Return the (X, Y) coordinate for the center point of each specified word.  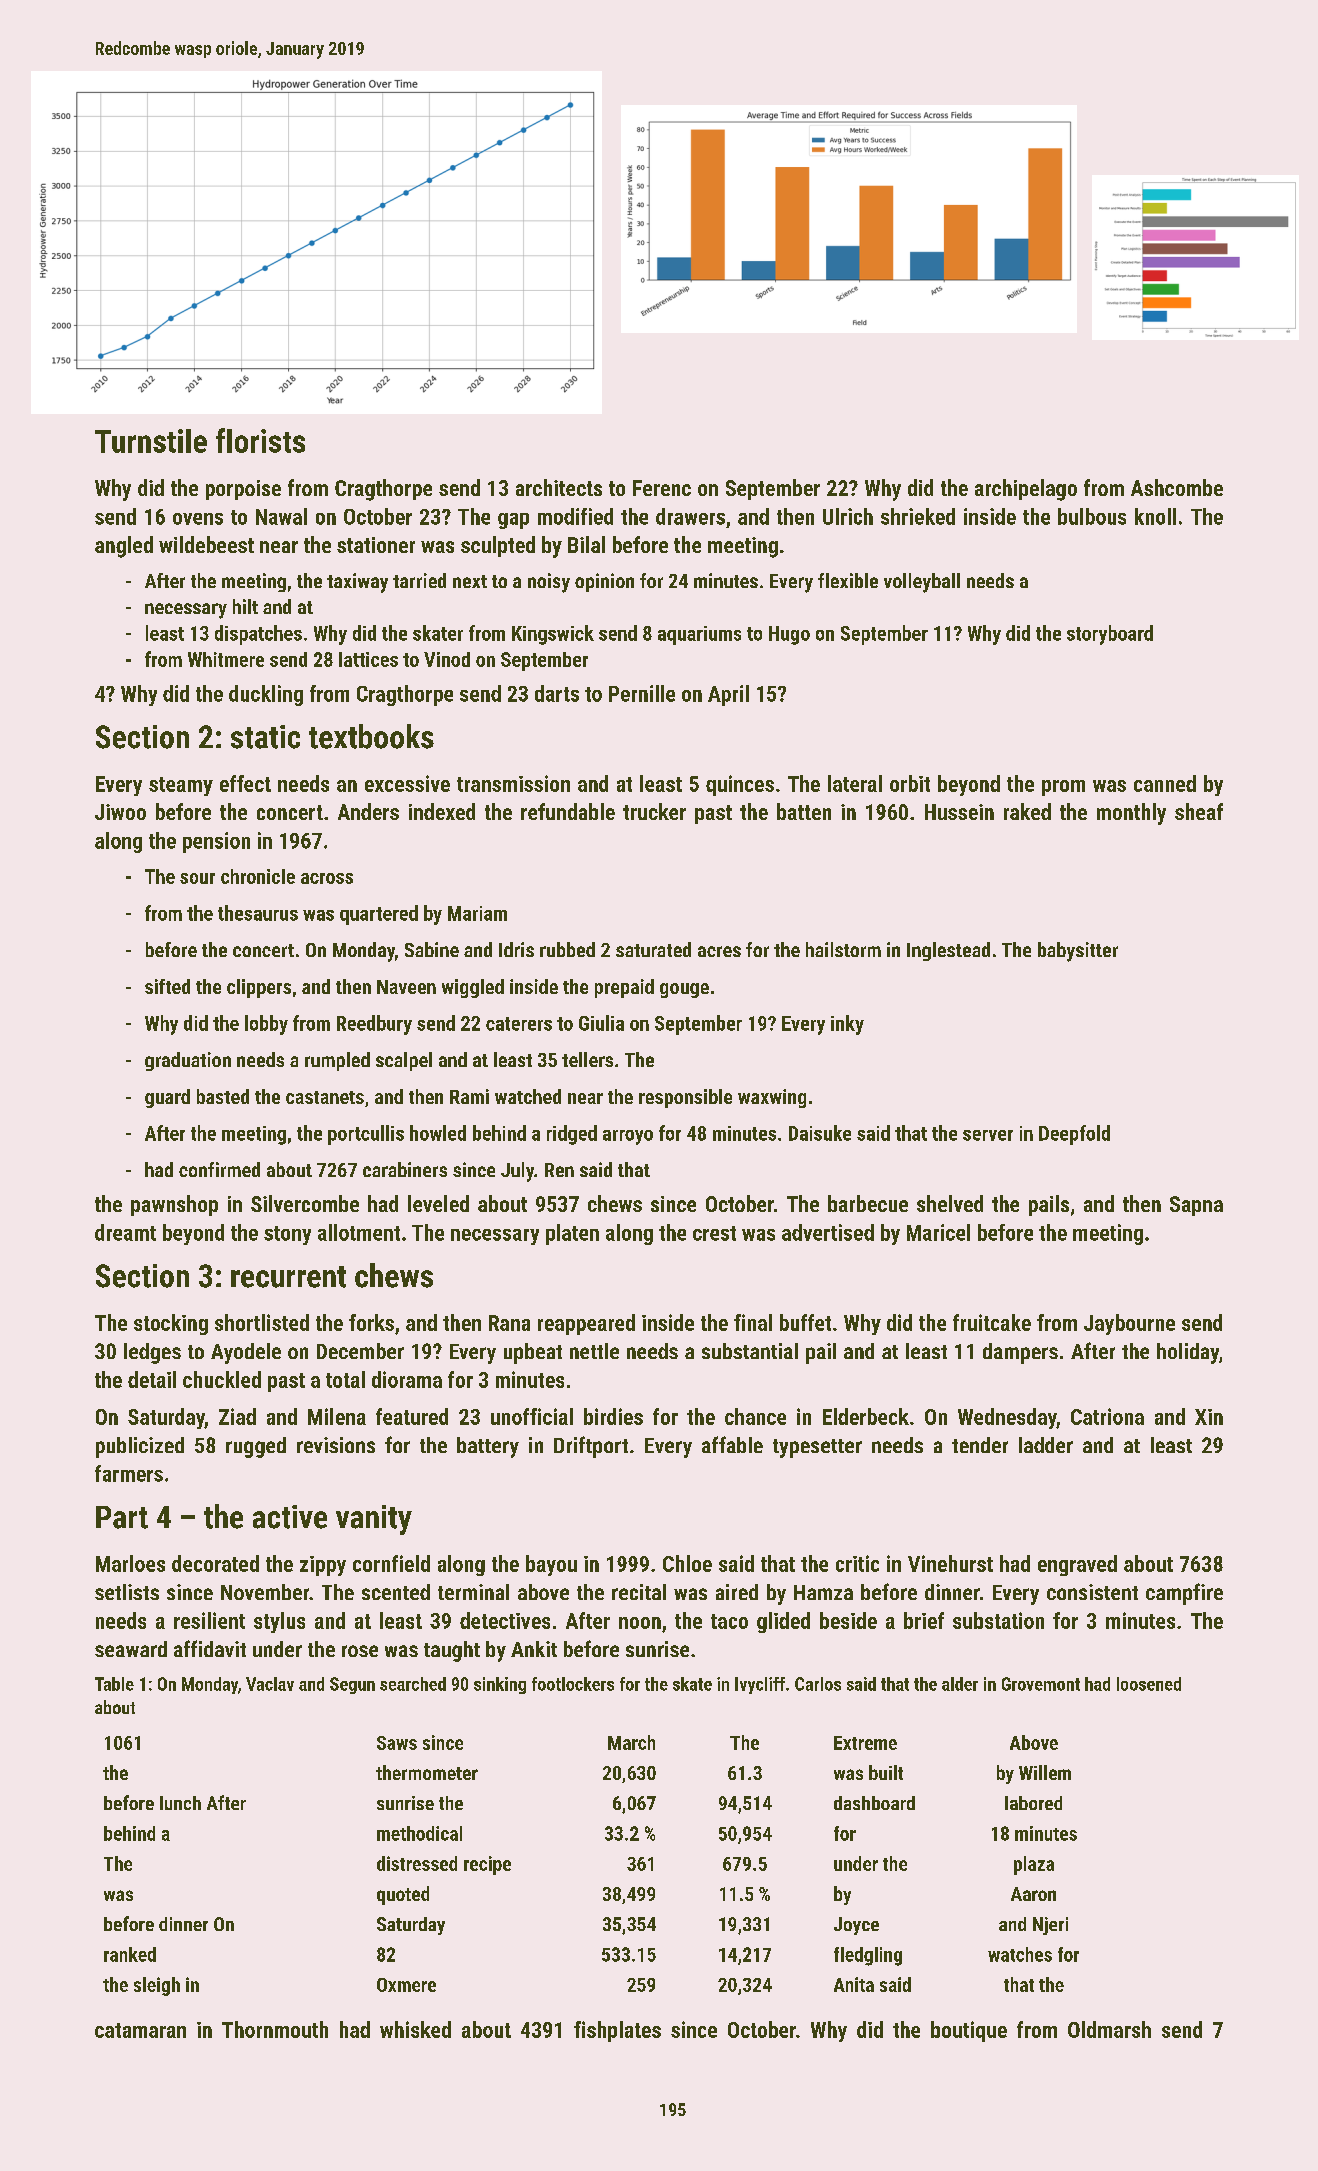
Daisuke (820, 1133)
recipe (487, 1865)
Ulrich (848, 516)
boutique (969, 2031)
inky (847, 1025)
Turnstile (151, 441)
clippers (259, 988)
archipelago (1026, 490)
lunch (180, 1803)
